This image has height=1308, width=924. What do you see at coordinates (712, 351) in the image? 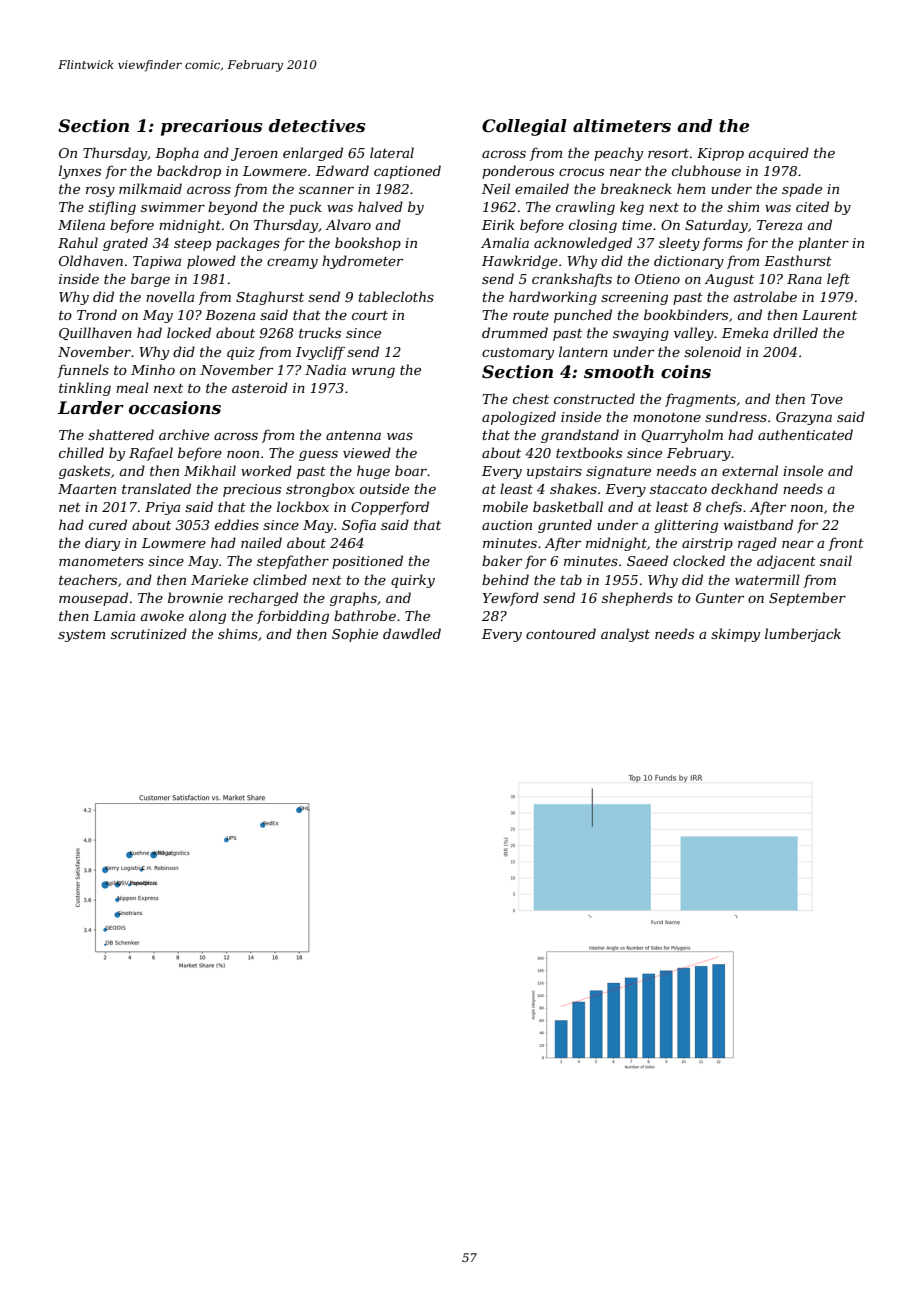
I see `solenoid` at bounding box center [712, 351].
